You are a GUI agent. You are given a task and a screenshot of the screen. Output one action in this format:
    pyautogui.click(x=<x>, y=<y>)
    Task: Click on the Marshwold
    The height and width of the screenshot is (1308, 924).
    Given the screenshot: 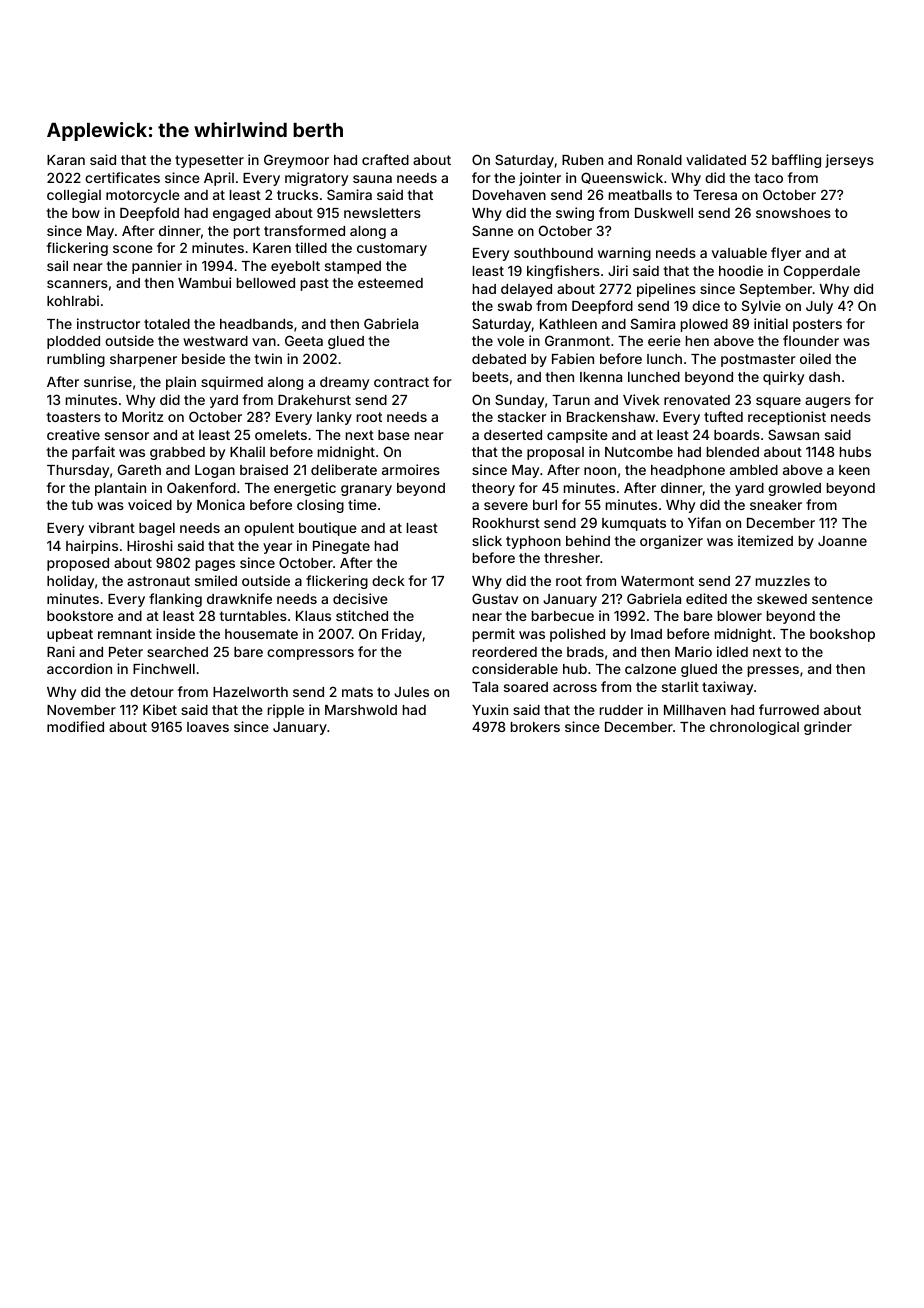 What is the action you would take?
    pyautogui.click(x=361, y=710)
